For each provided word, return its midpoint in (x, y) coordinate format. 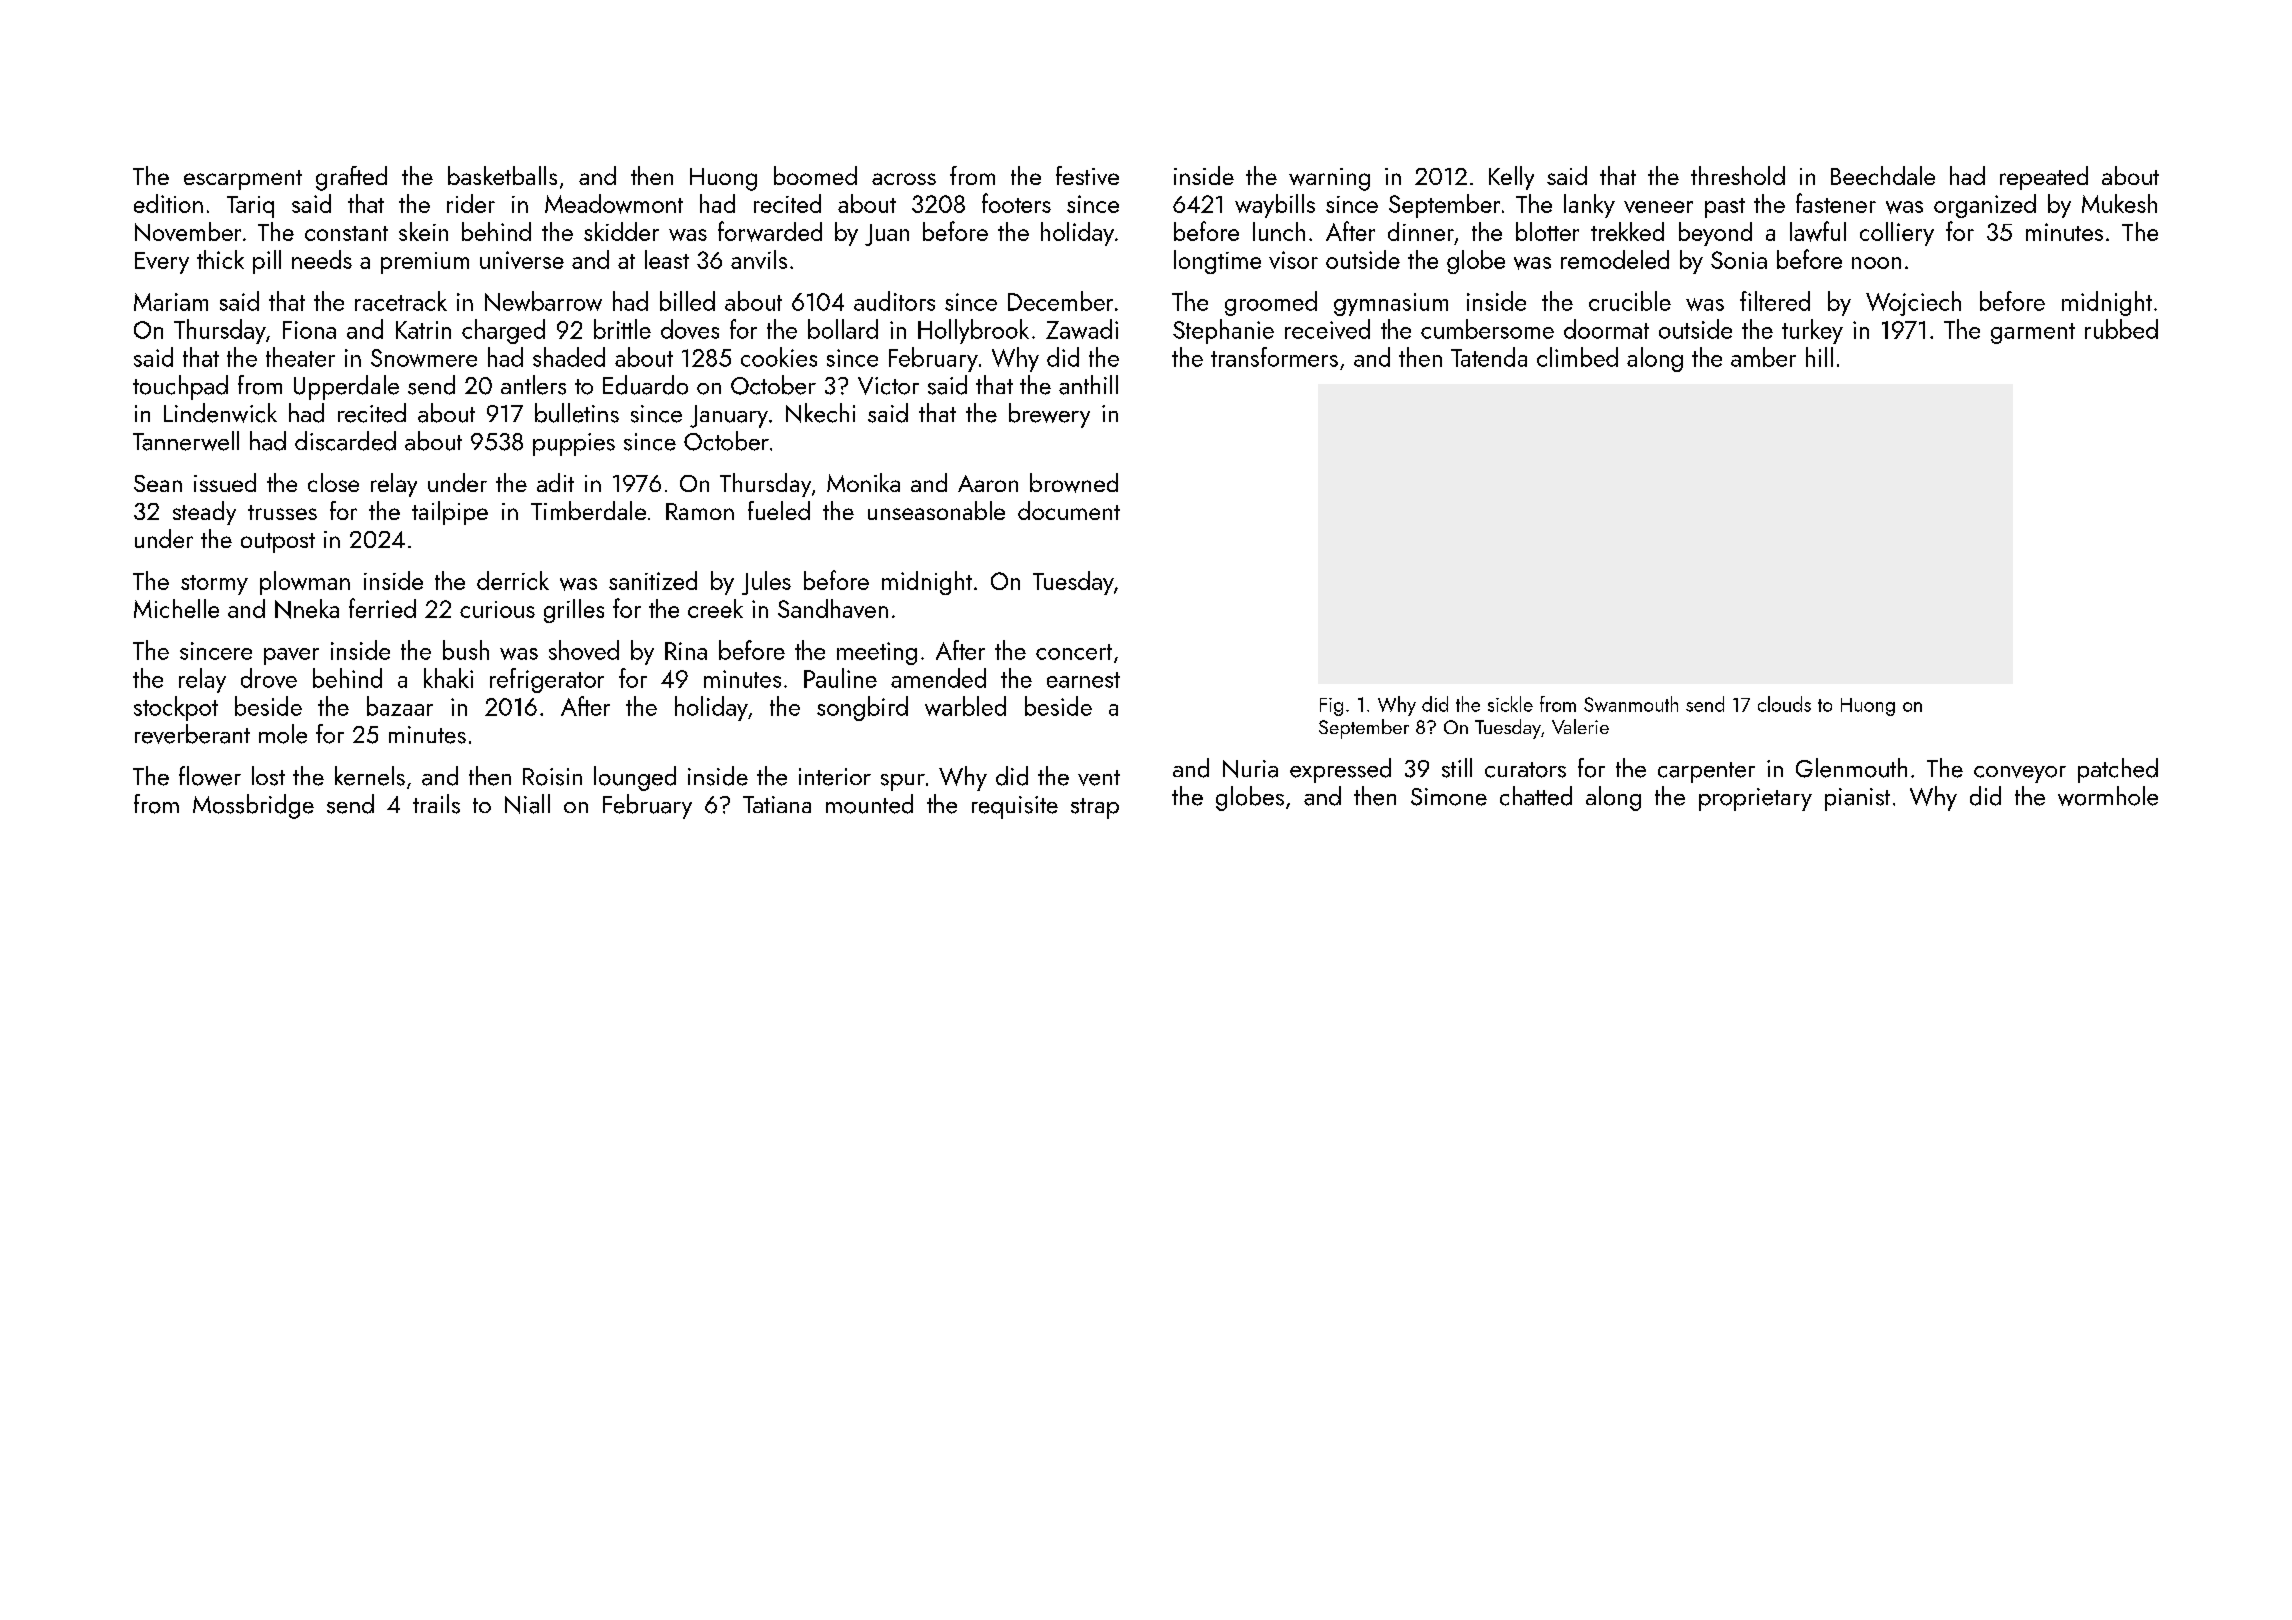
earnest (1083, 680)
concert (1074, 652)
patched (2118, 770)
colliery (1897, 234)
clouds (1784, 704)
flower (210, 776)
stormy (214, 585)
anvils (759, 259)
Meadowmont (614, 204)
